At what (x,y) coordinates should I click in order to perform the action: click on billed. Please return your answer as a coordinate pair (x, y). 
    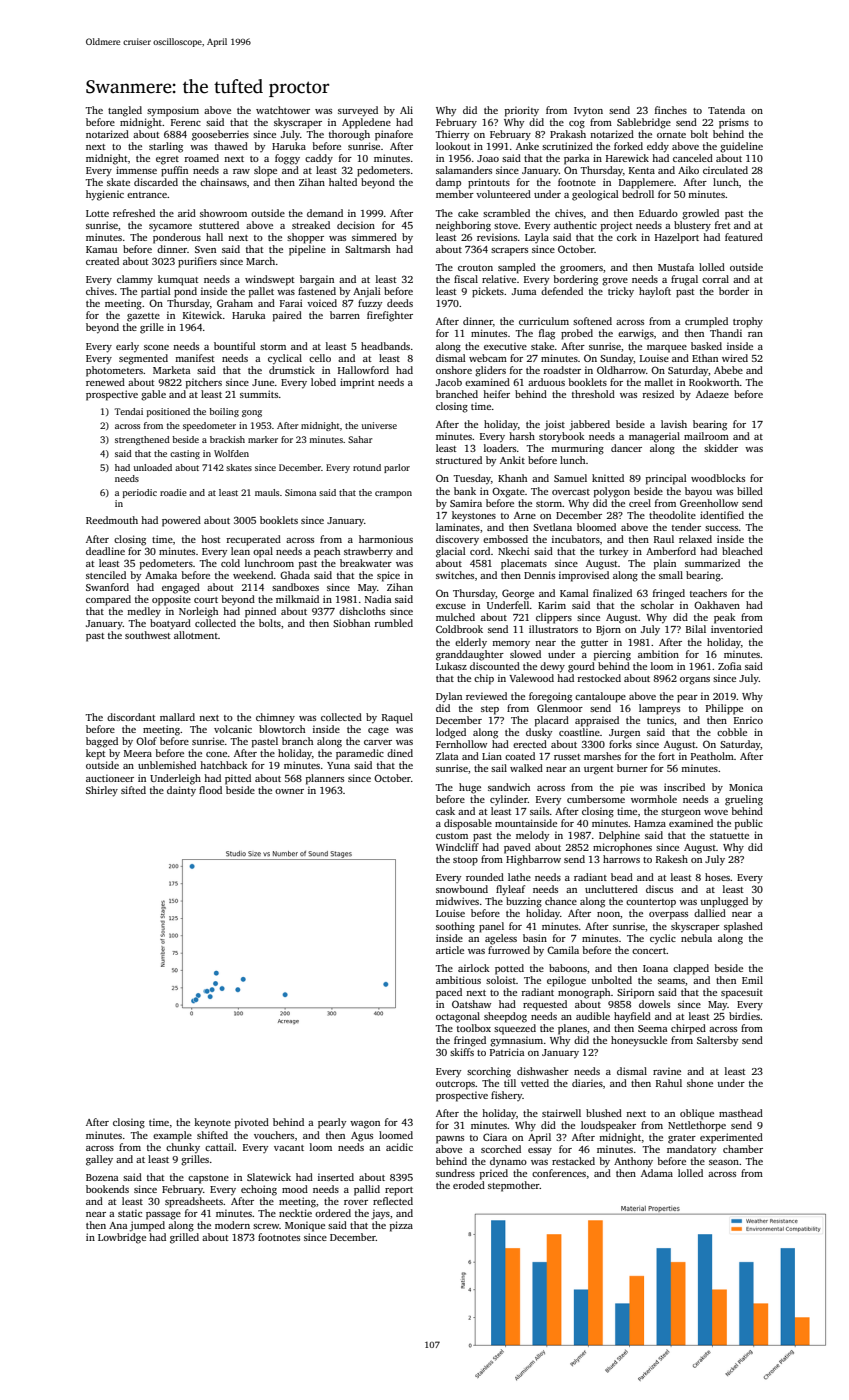
    Looking at the image, I should click on (750, 491).
